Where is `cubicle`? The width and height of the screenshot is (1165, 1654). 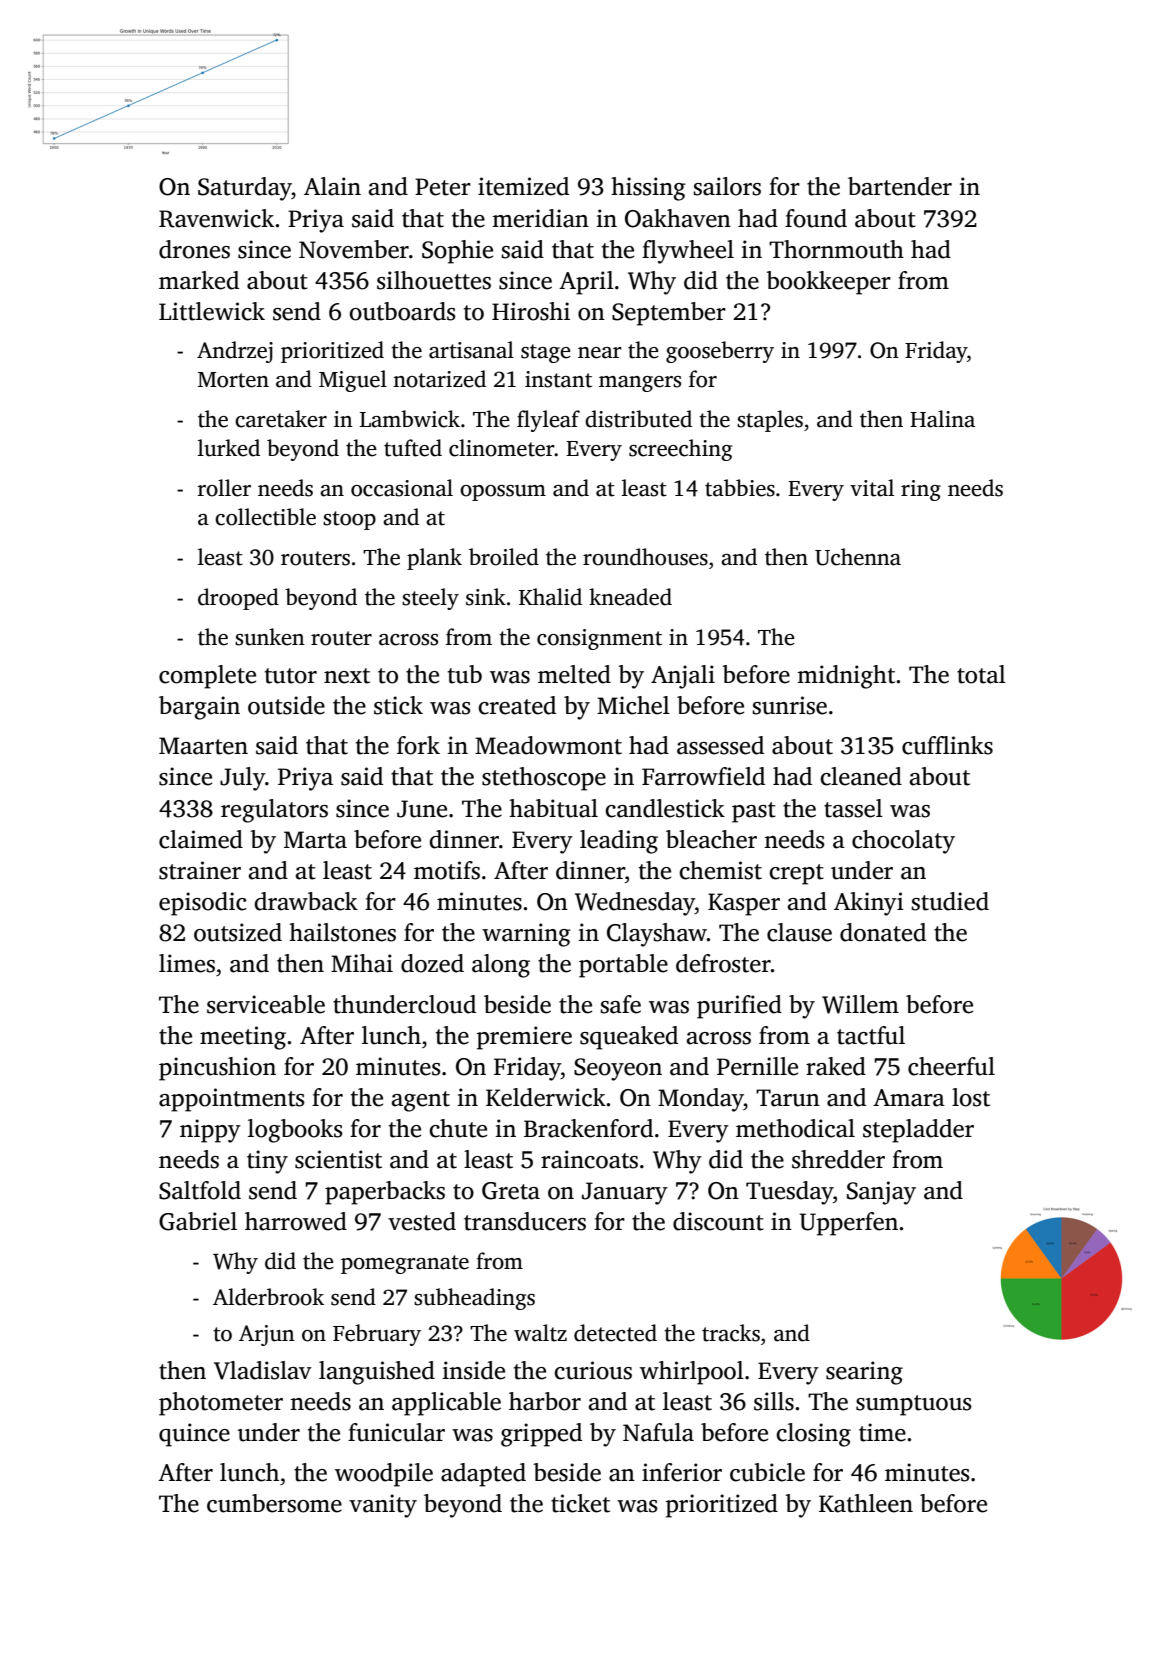 cubicle is located at coordinates (767, 1472).
